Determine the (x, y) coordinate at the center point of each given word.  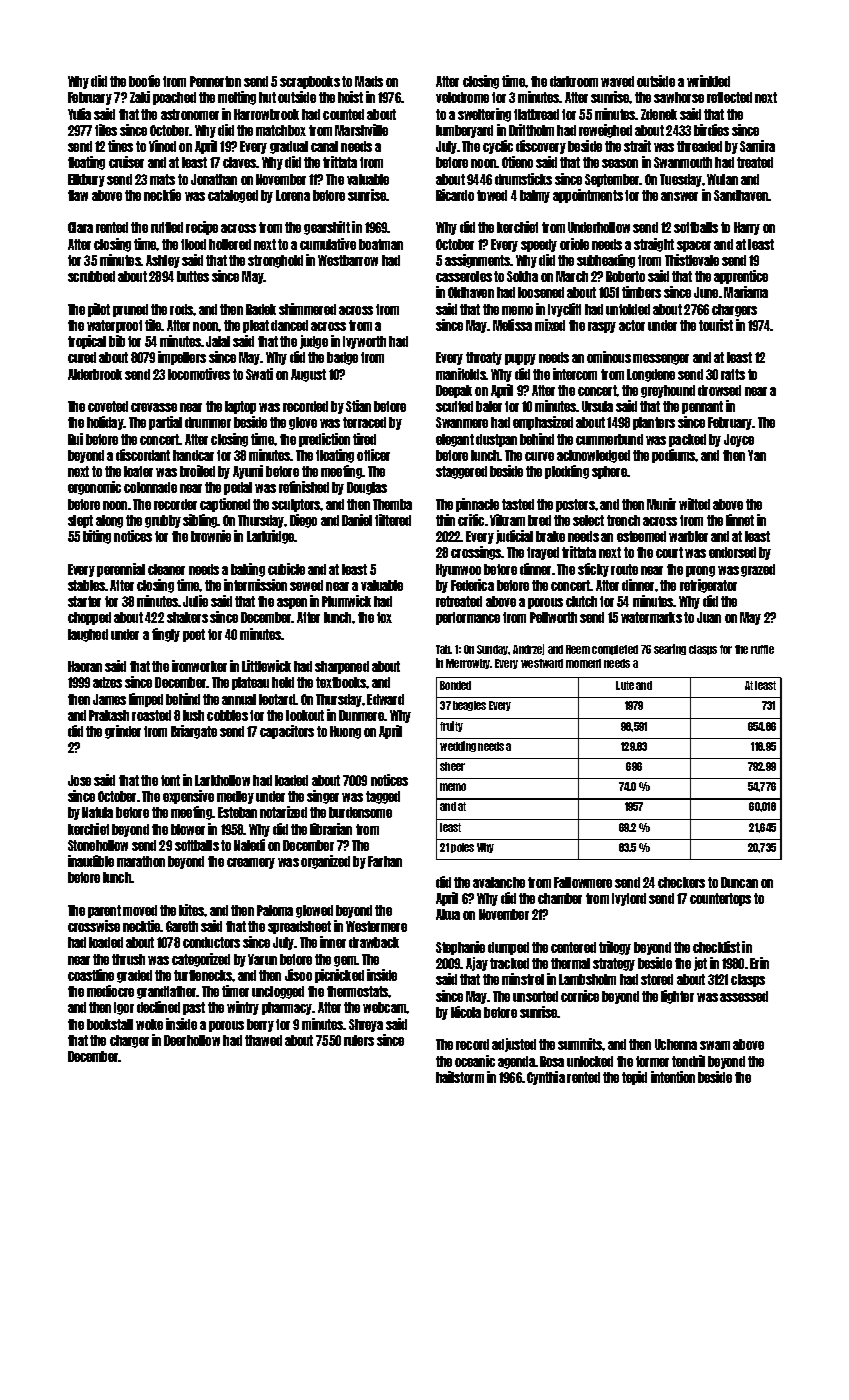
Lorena (293, 195)
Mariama (746, 292)
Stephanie (460, 948)
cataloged (233, 196)
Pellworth (553, 617)
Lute (625, 685)
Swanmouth (683, 162)
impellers (182, 358)
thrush (128, 959)
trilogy (615, 948)
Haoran (85, 666)
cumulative (328, 244)
